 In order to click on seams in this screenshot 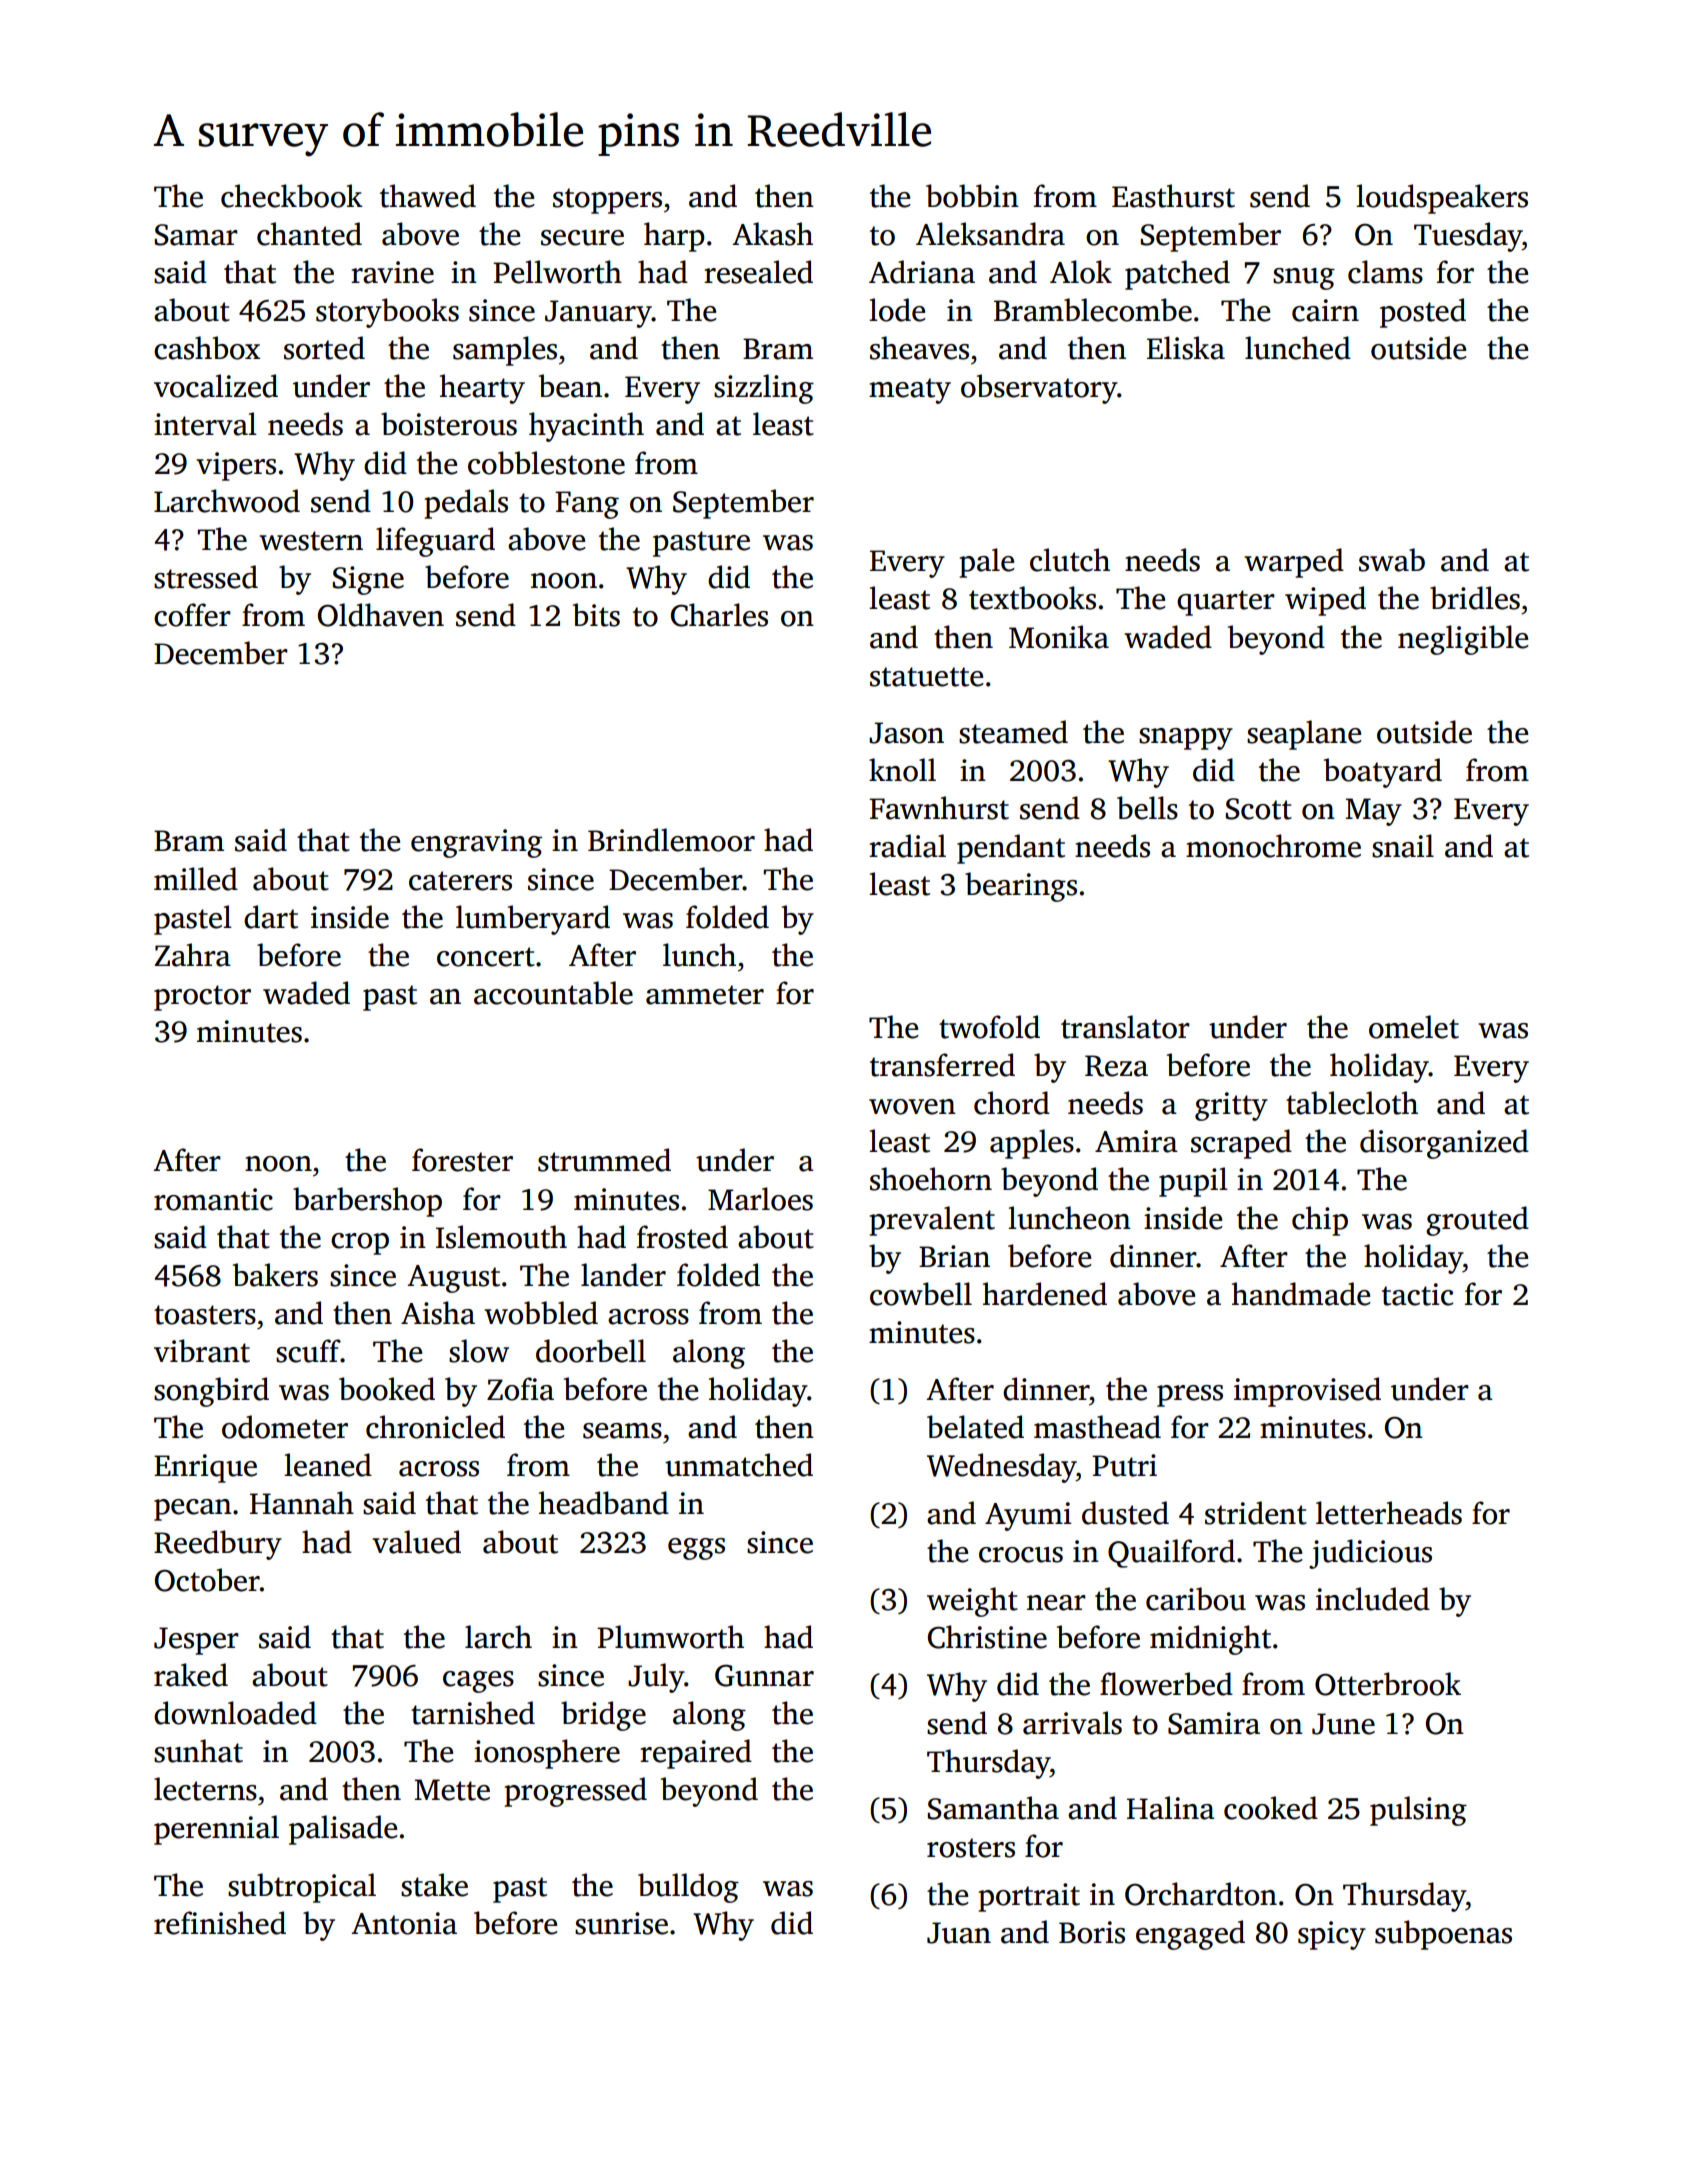, I will do `click(622, 1431)`.
